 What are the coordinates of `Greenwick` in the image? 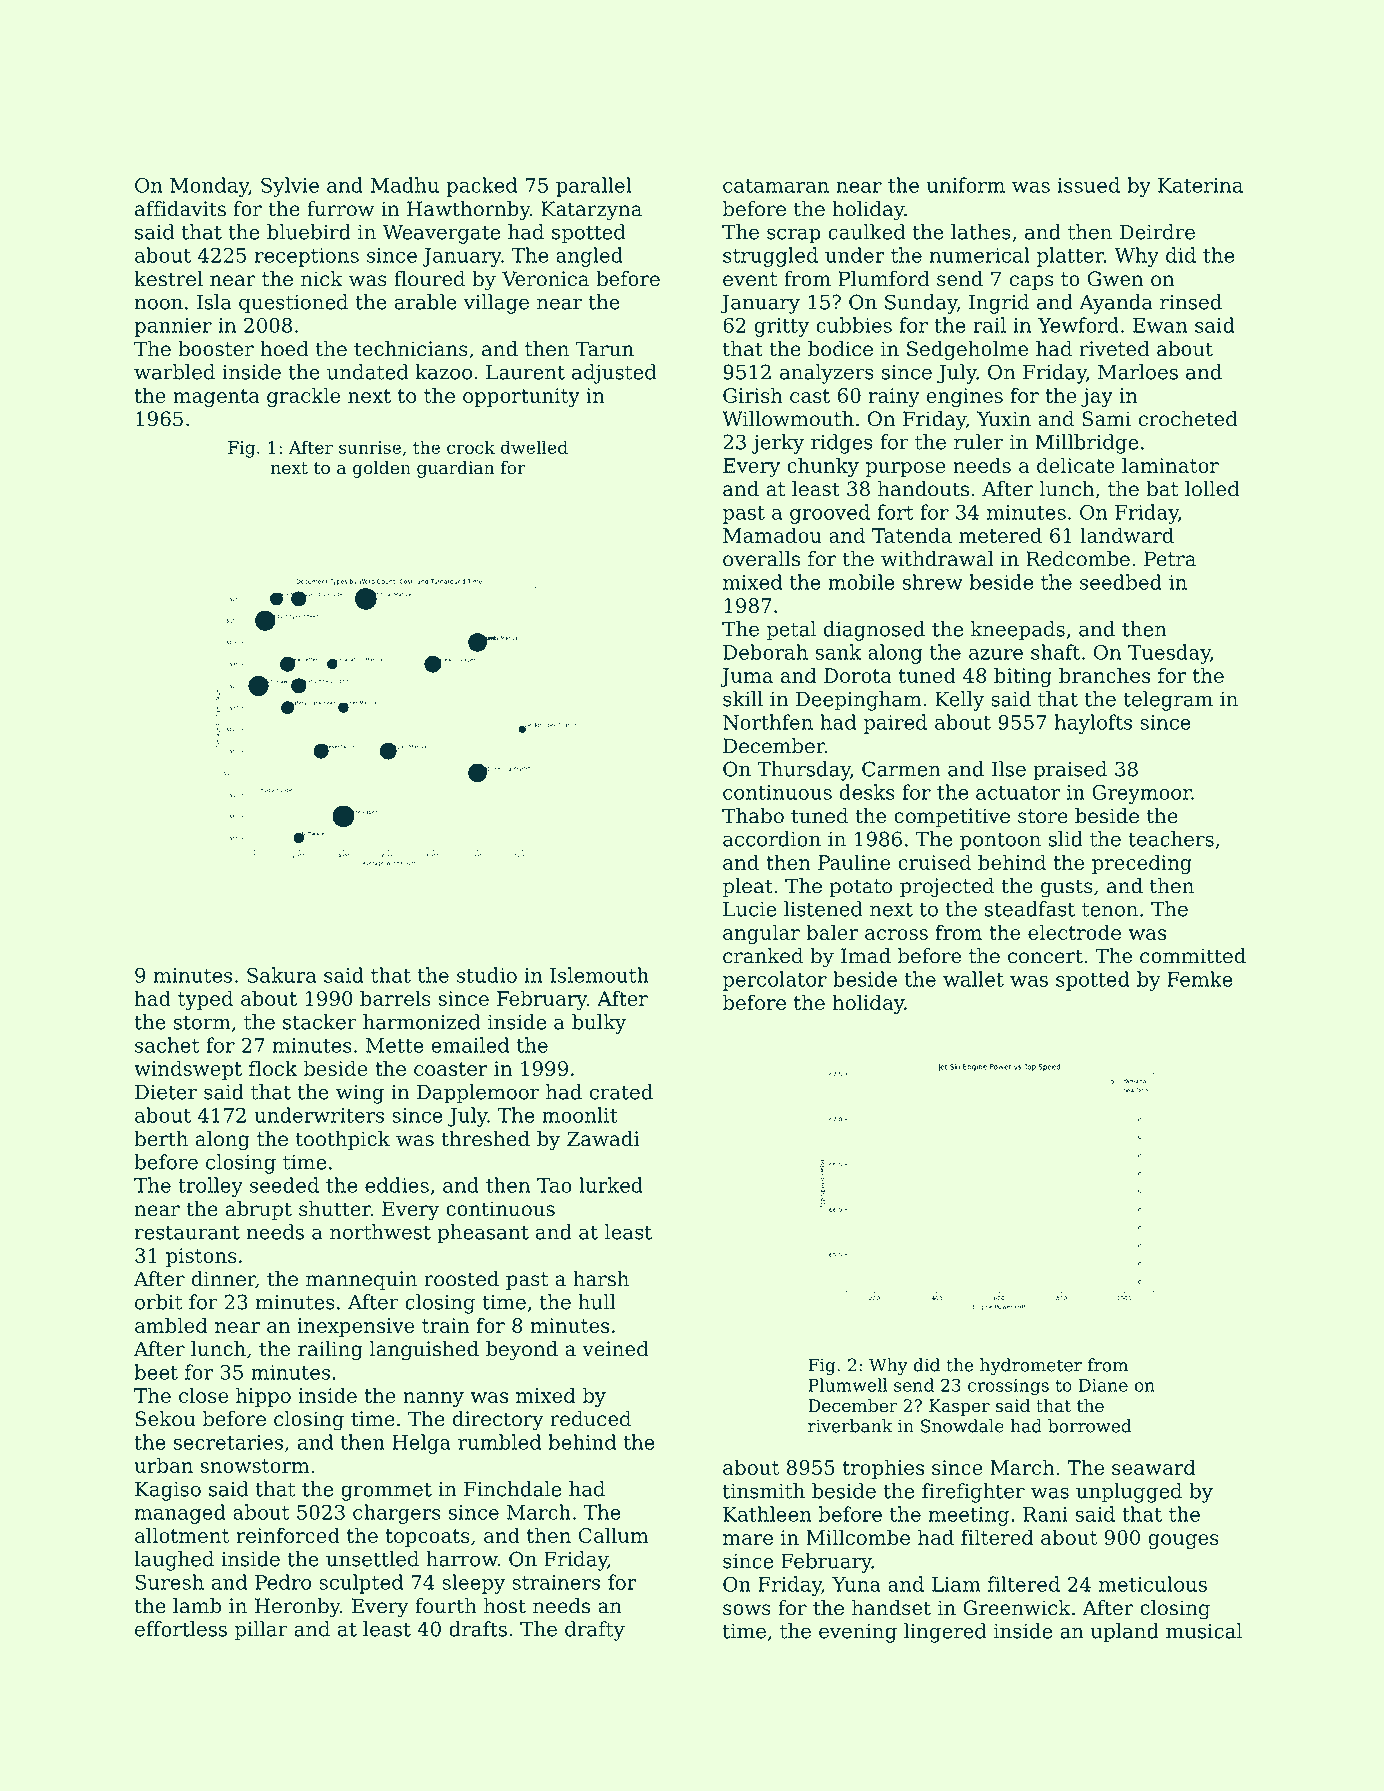 It's located at (1017, 1608).
